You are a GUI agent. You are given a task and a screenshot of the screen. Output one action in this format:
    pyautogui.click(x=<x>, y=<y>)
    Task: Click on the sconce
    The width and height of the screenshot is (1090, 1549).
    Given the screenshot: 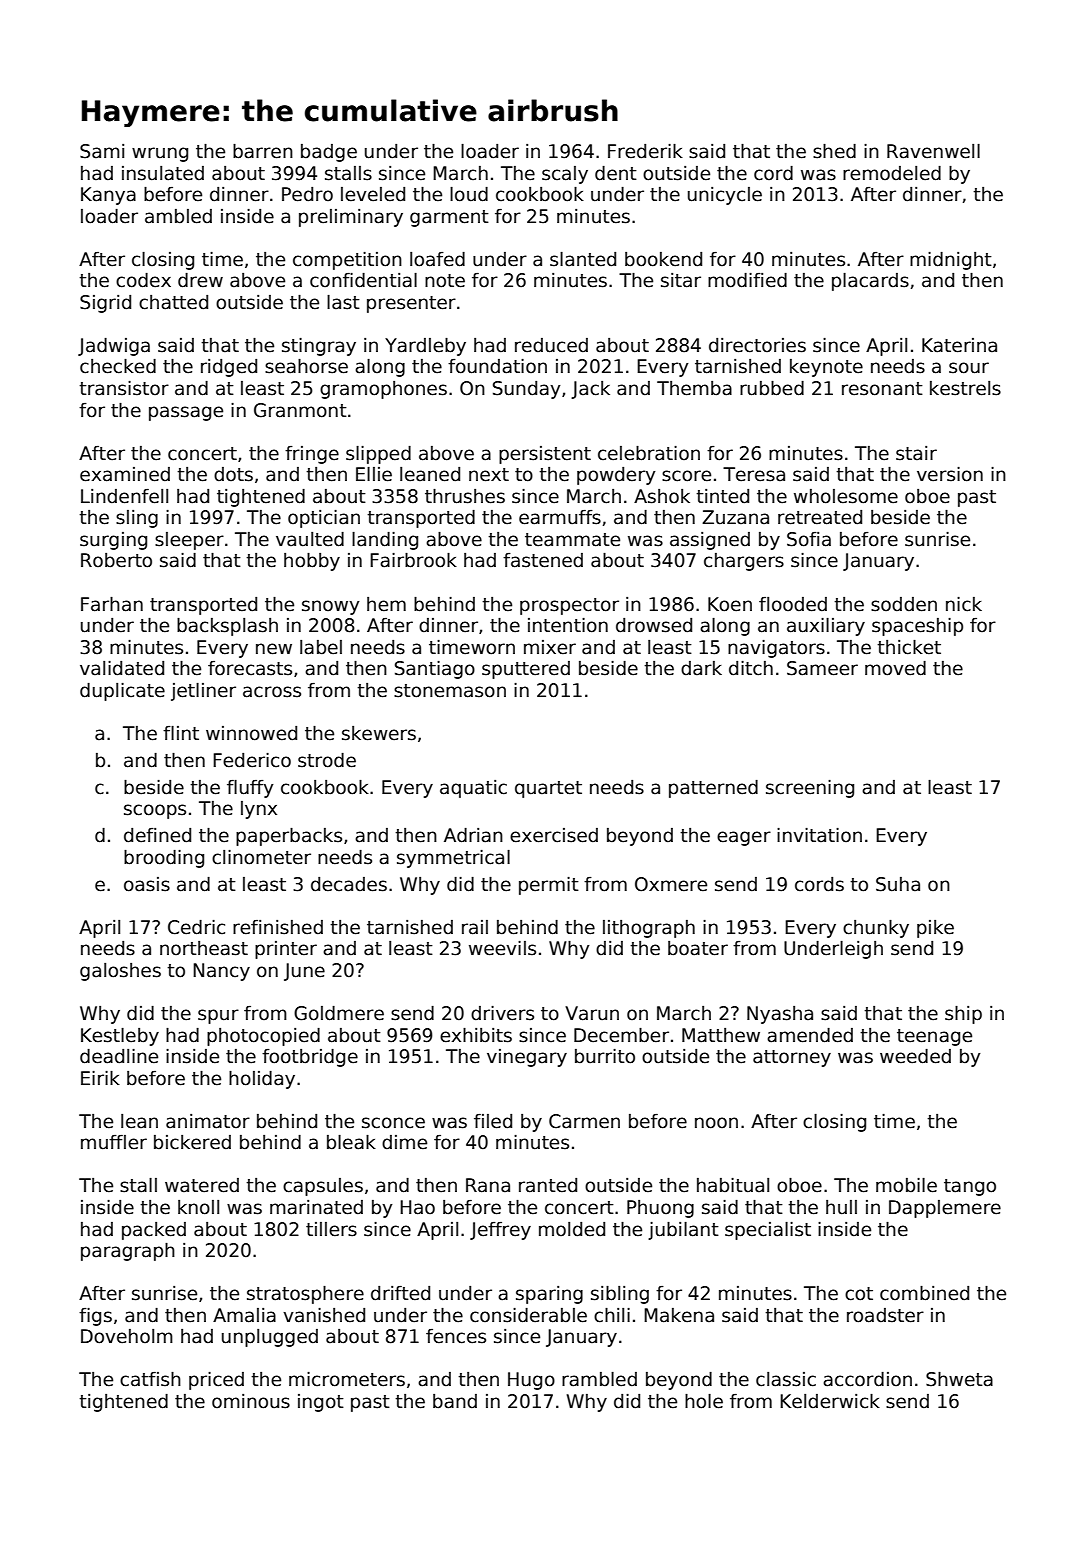 What is the action you would take?
    pyautogui.click(x=393, y=1123)
